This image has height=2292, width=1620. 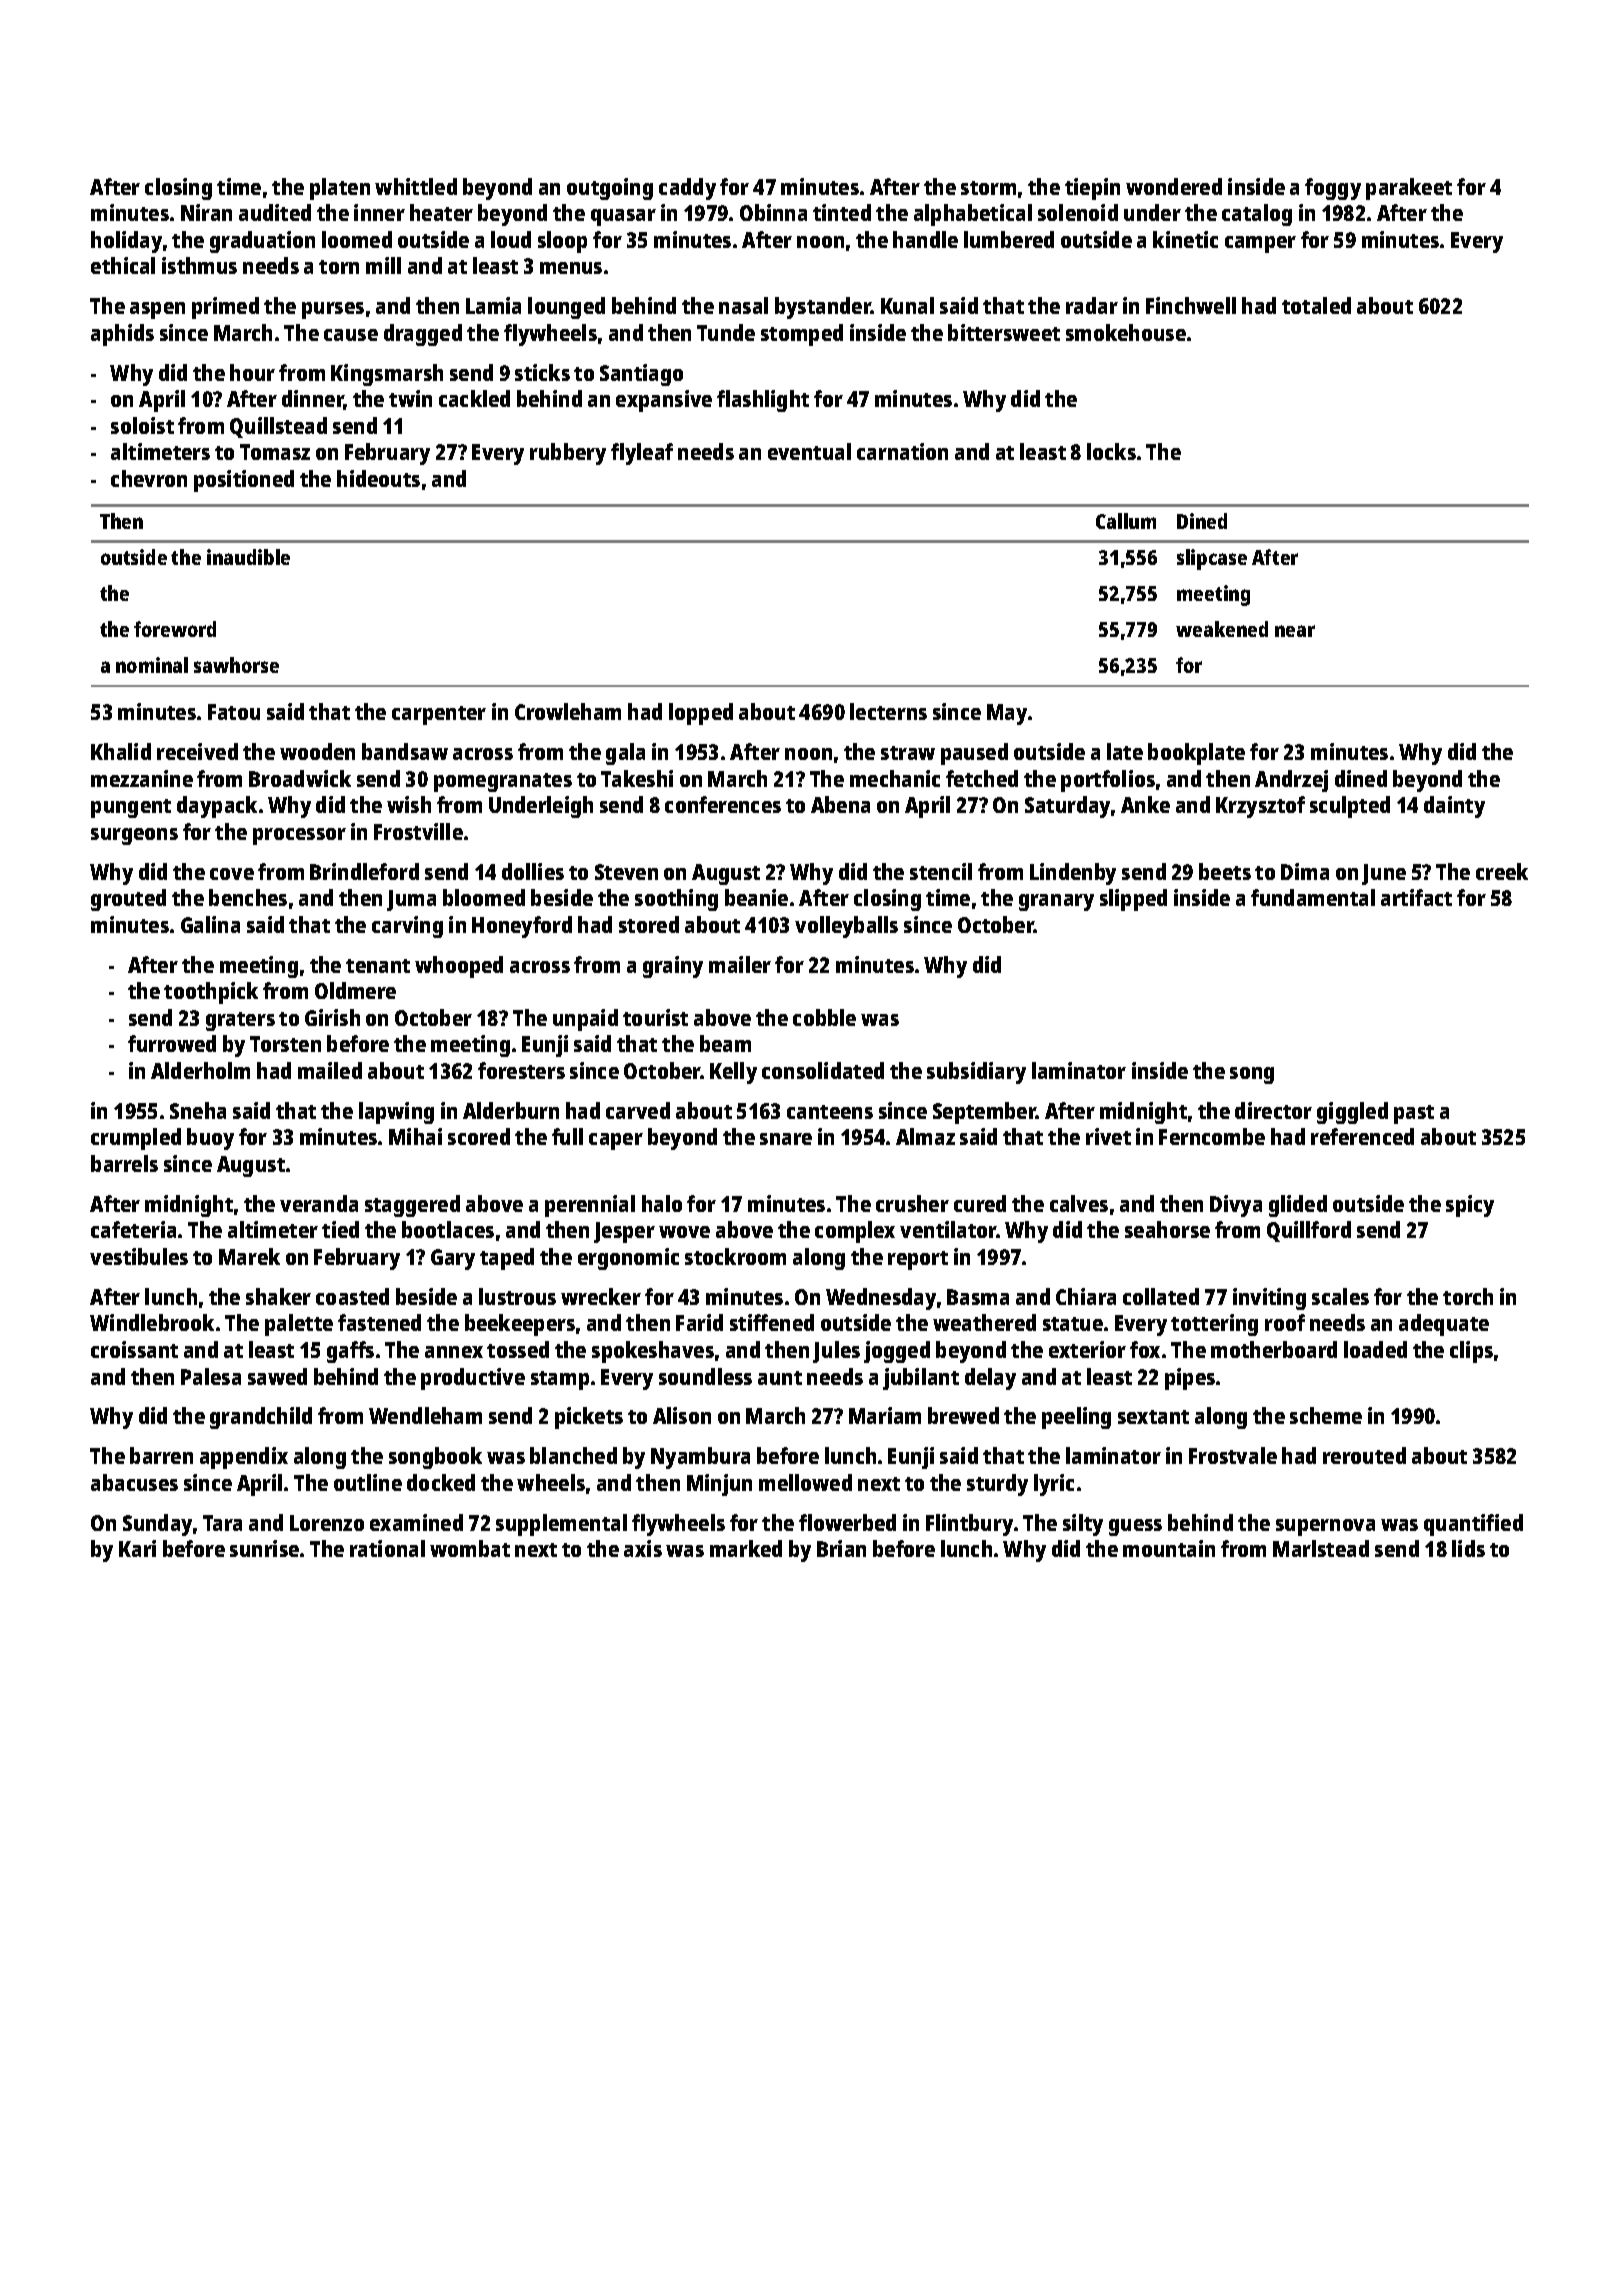 I want to click on stored, so click(x=649, y=924).
